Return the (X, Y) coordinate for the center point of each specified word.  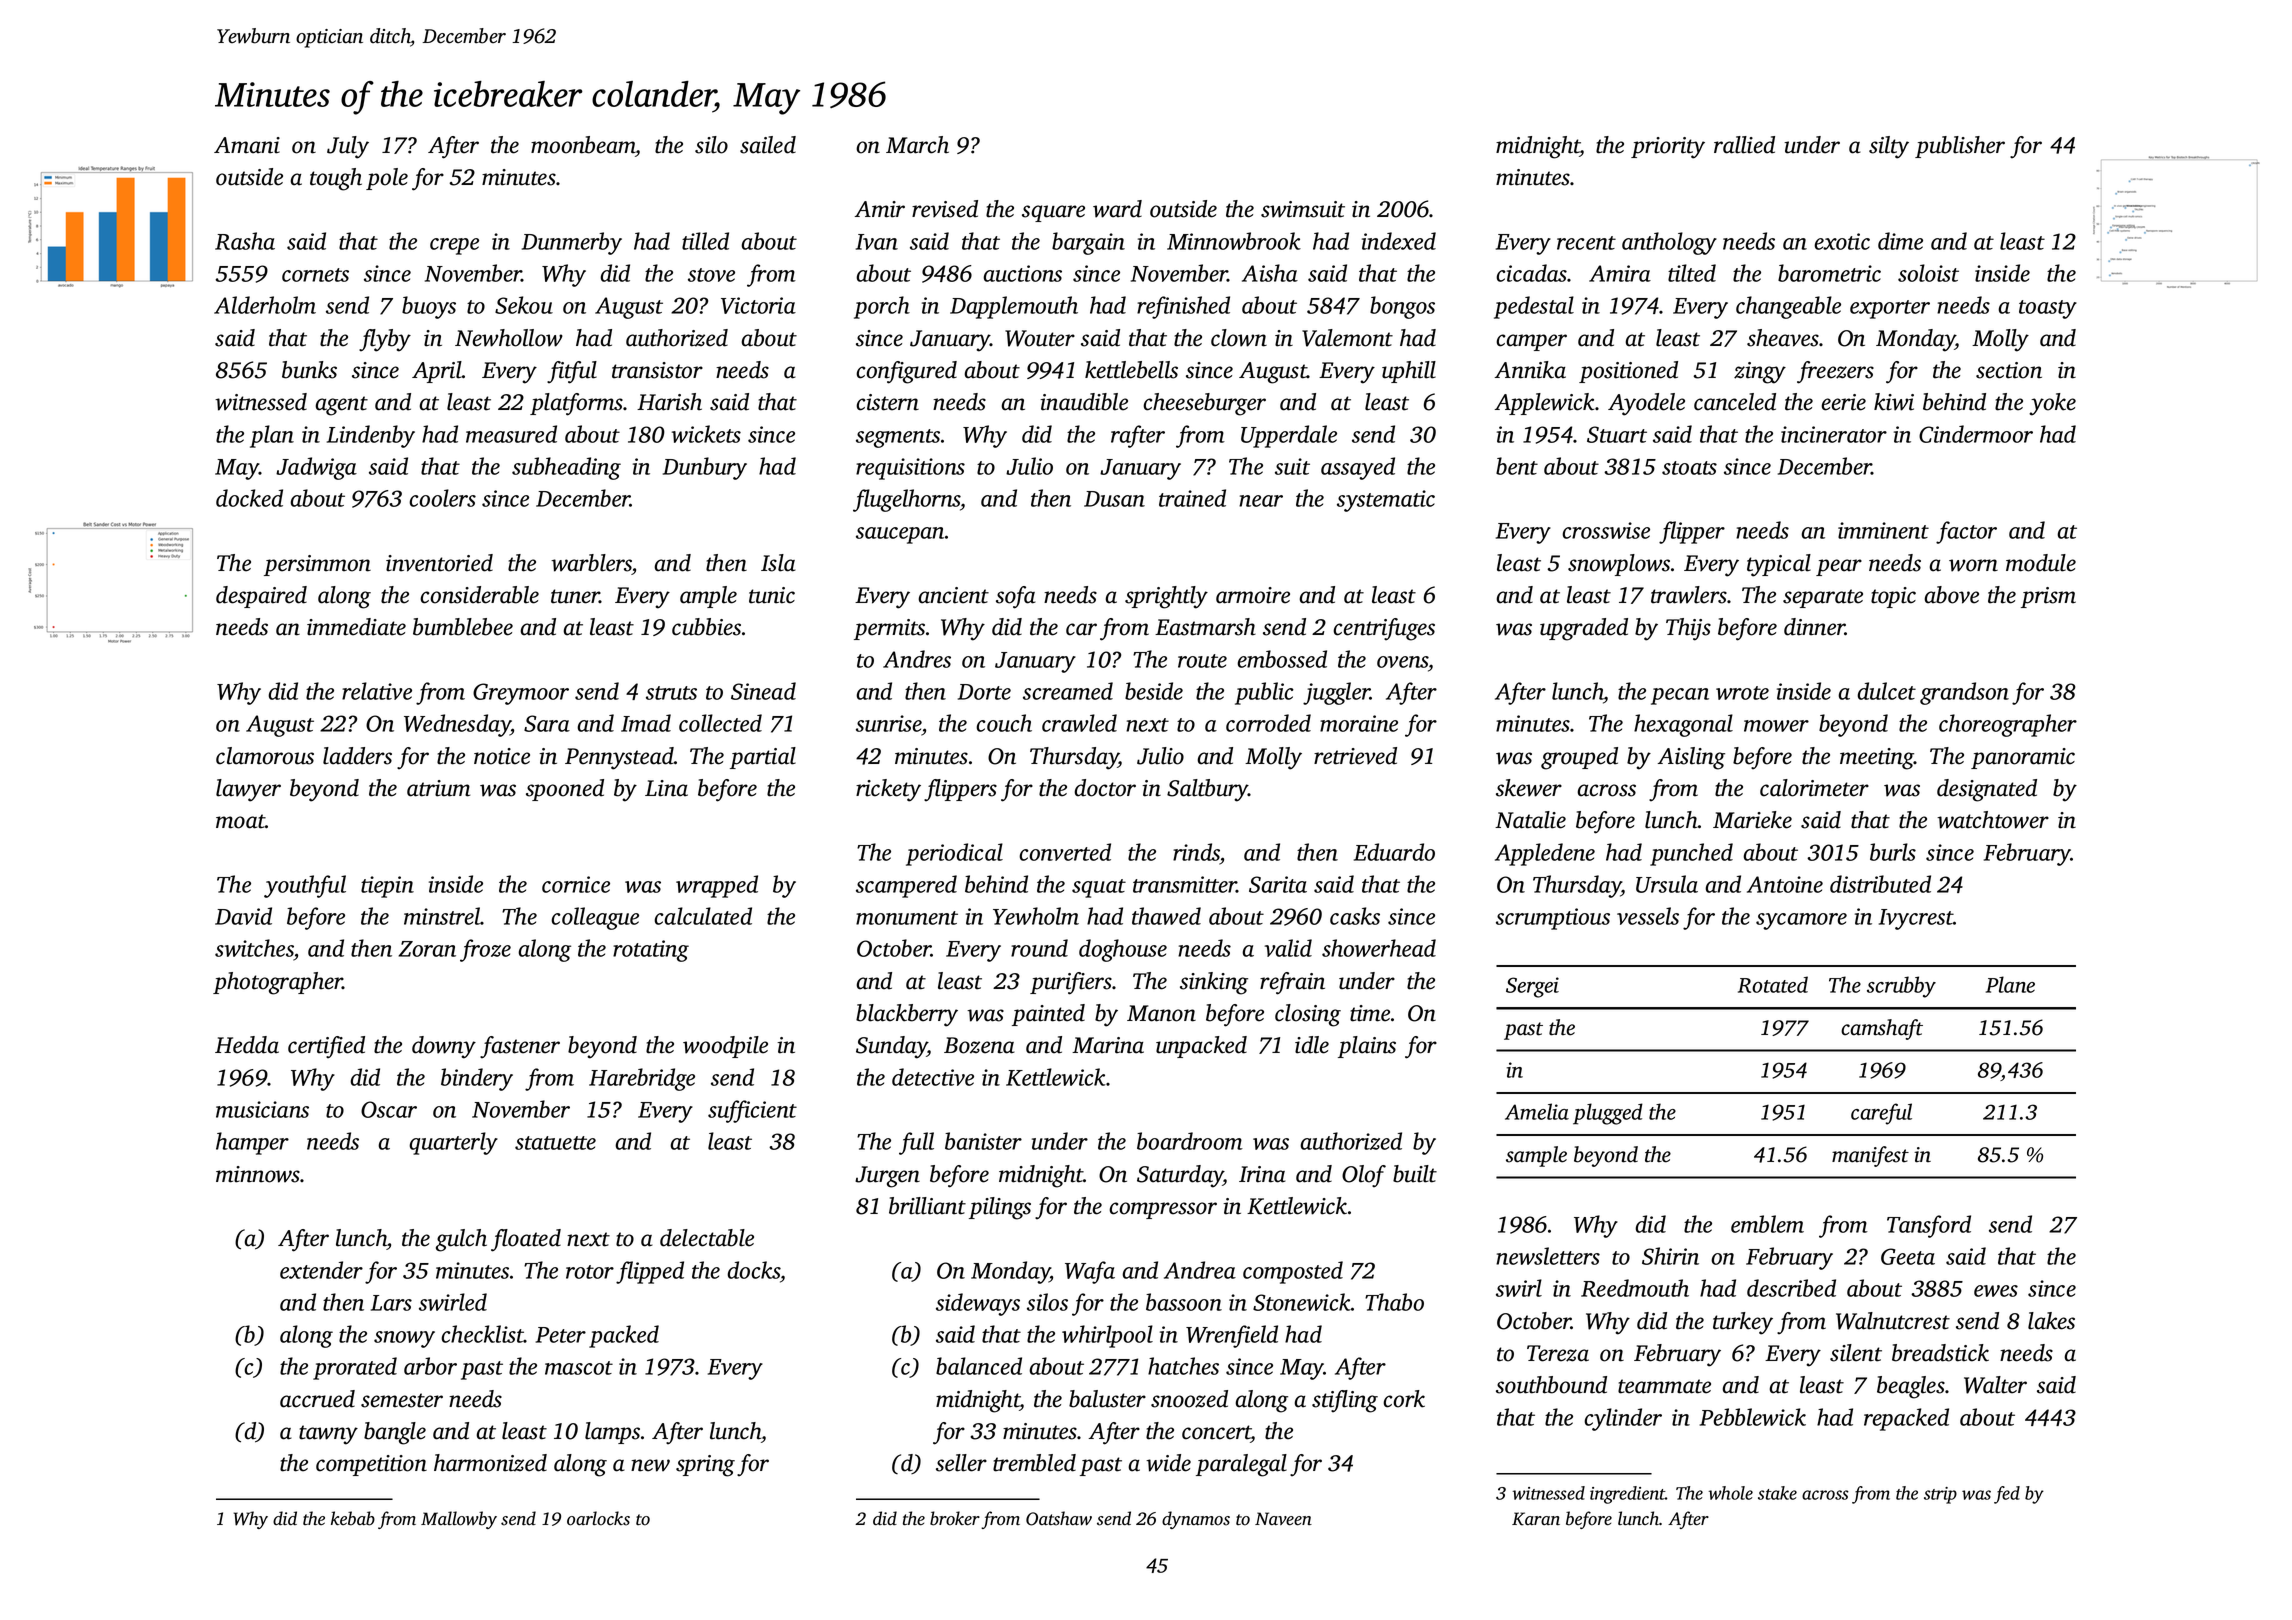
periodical (954, 854)
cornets (315, 275)
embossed (1282, 659)
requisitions (910, 469)
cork (1404, 1399)
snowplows (1619, 565)
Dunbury (705, 468)
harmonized (490, 1463)
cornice (576, 884)
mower (1776, 726)
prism (2048, 597)
